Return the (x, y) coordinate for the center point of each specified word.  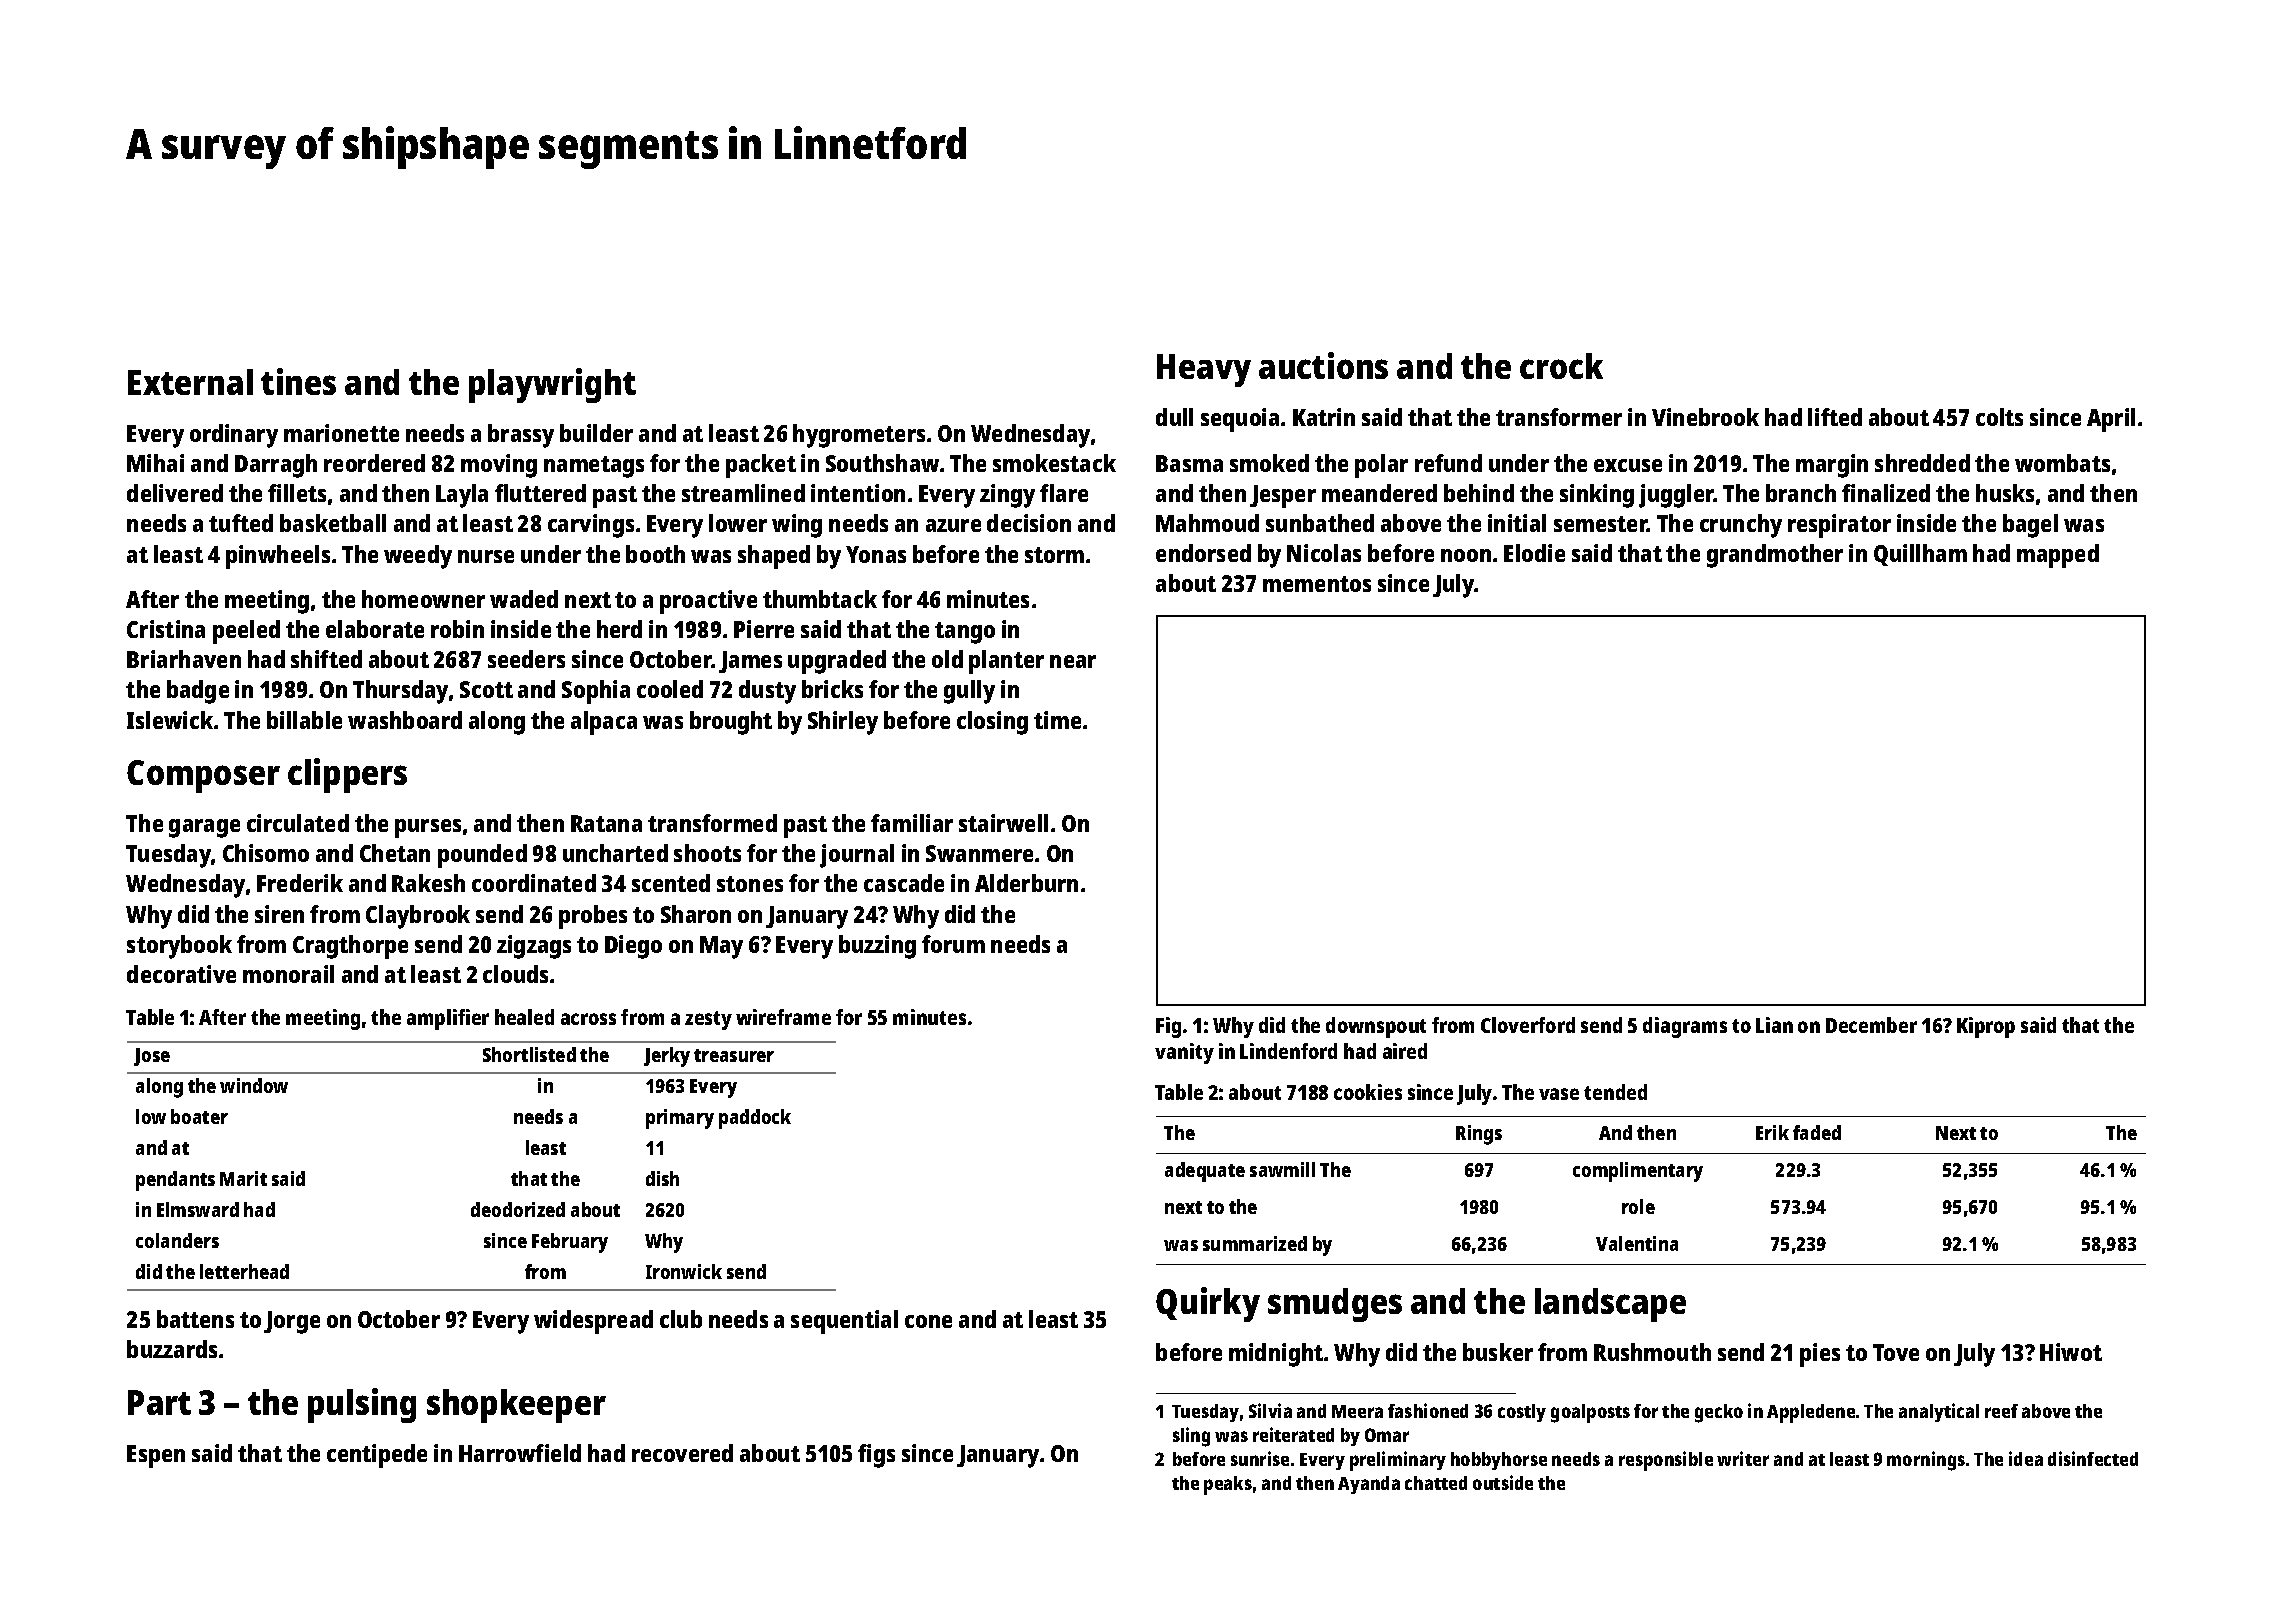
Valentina (1637, 1243)
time (1057, 720)
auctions (1323, 365)
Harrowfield (520, 1453)
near (1073, 661)
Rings (1479, 1135)
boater (199, 1116)
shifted (326, 659)
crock (1561, 366)
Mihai (155, 463)
